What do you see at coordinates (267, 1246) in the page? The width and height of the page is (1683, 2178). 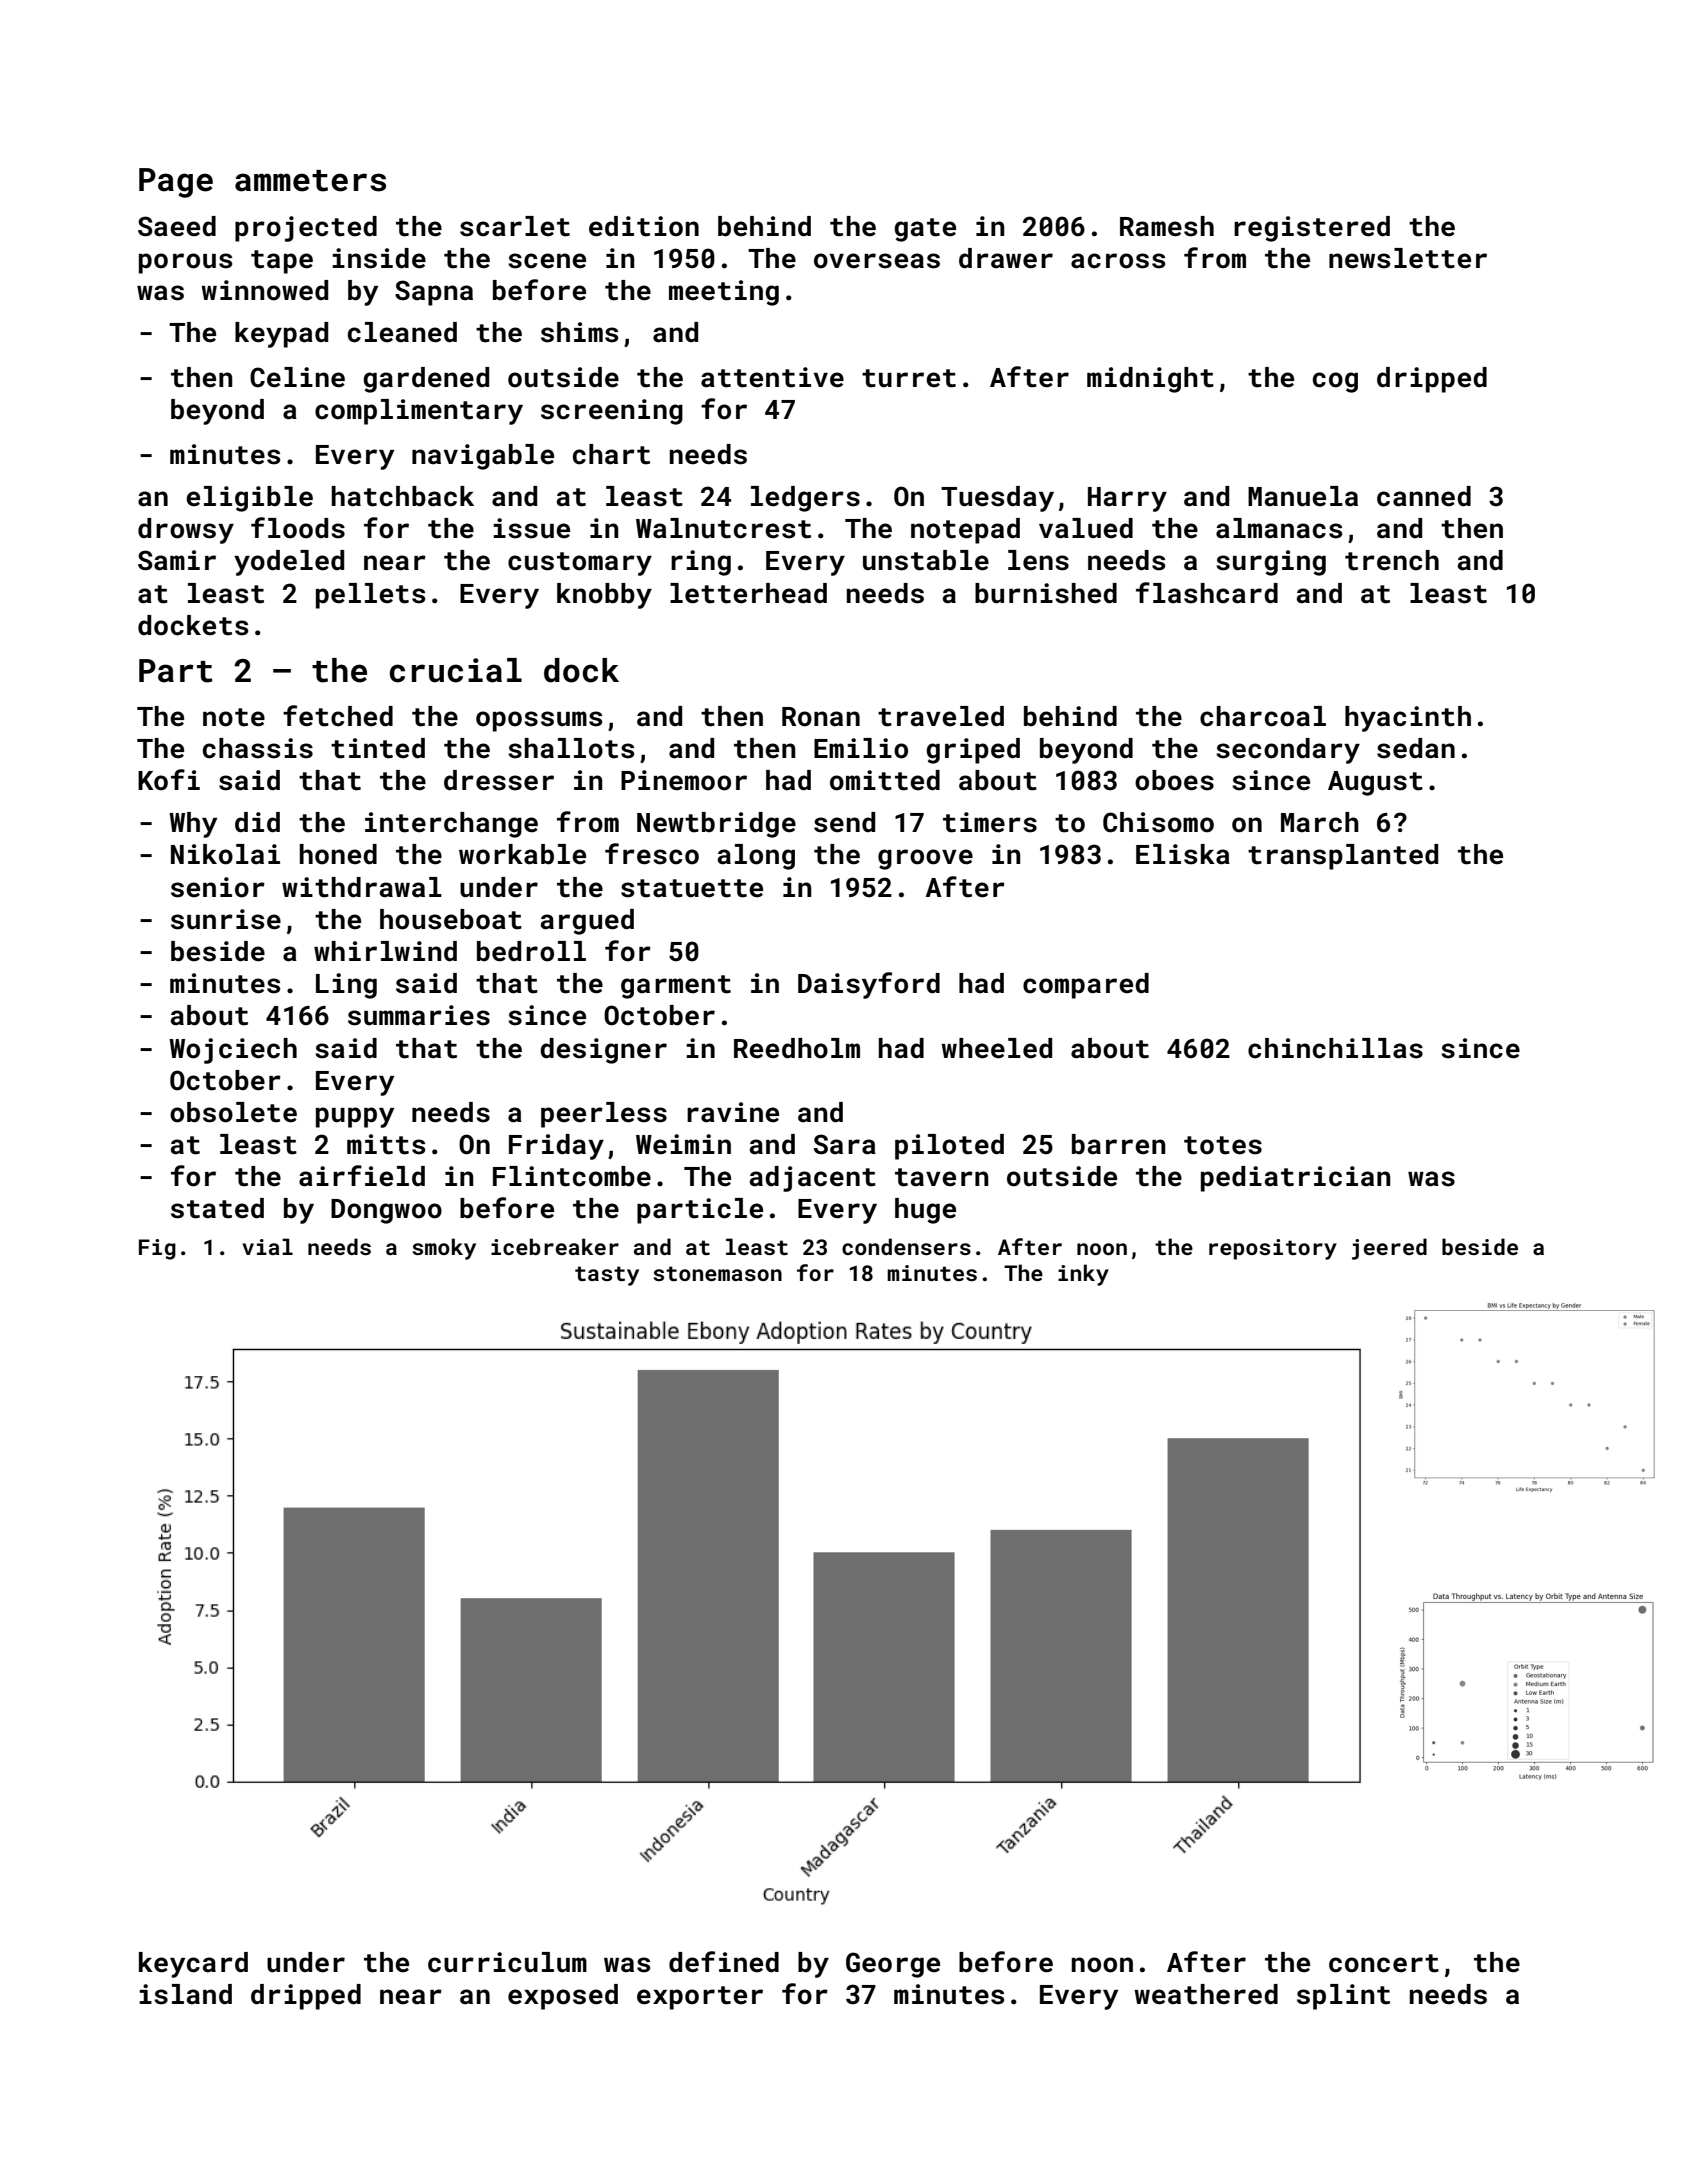 I see `vial` at bounding box center [267, 1246].
